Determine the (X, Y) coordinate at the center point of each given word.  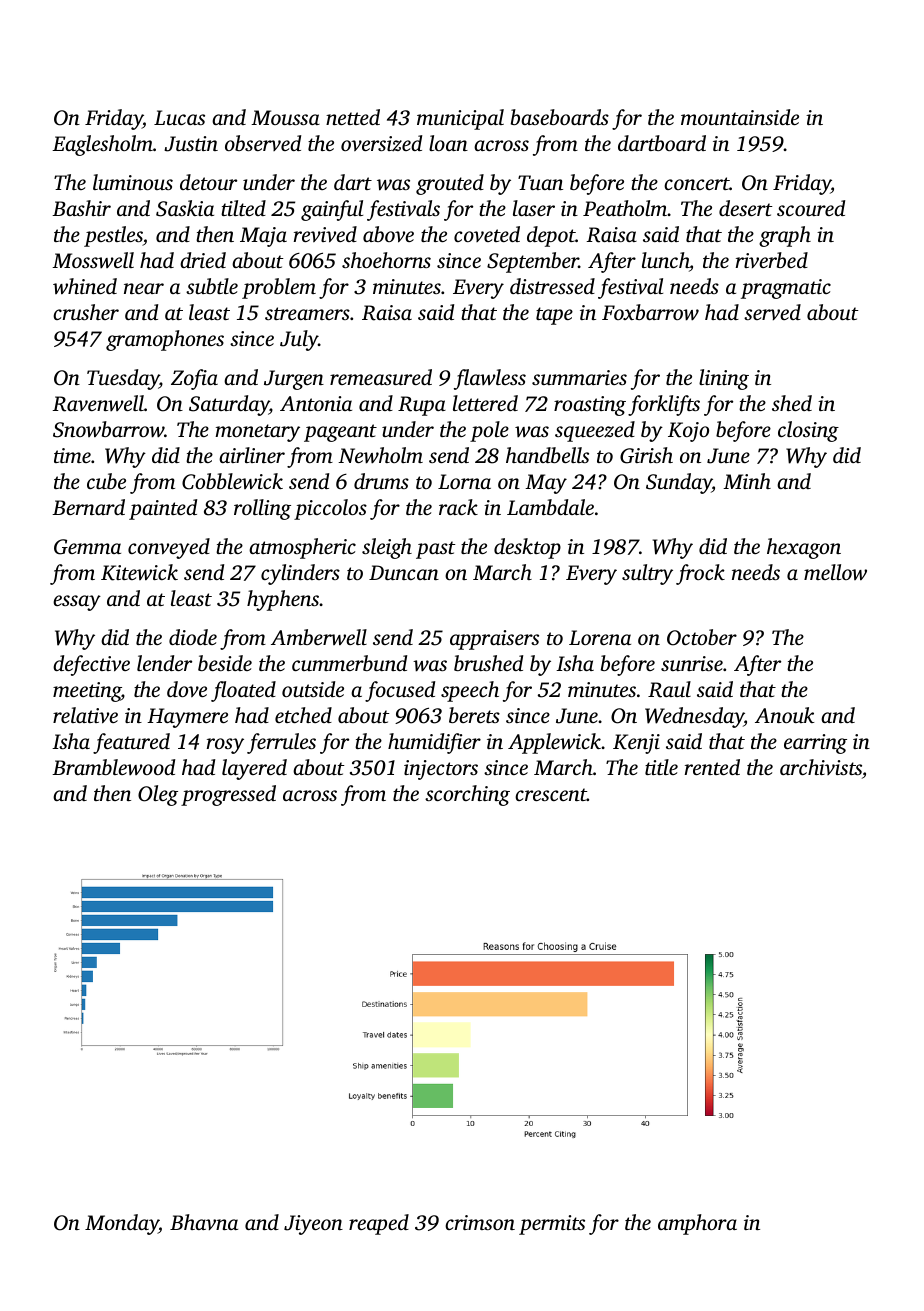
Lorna (464, 481)
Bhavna (204, 1222)
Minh (747, 481)
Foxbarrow (650, 312)
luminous (133, 182)
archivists (821, 767)
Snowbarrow (108, 429)
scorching (467, 795)
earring (815, 744)
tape (554, 316)
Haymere (187, 718)
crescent (551, 794)
